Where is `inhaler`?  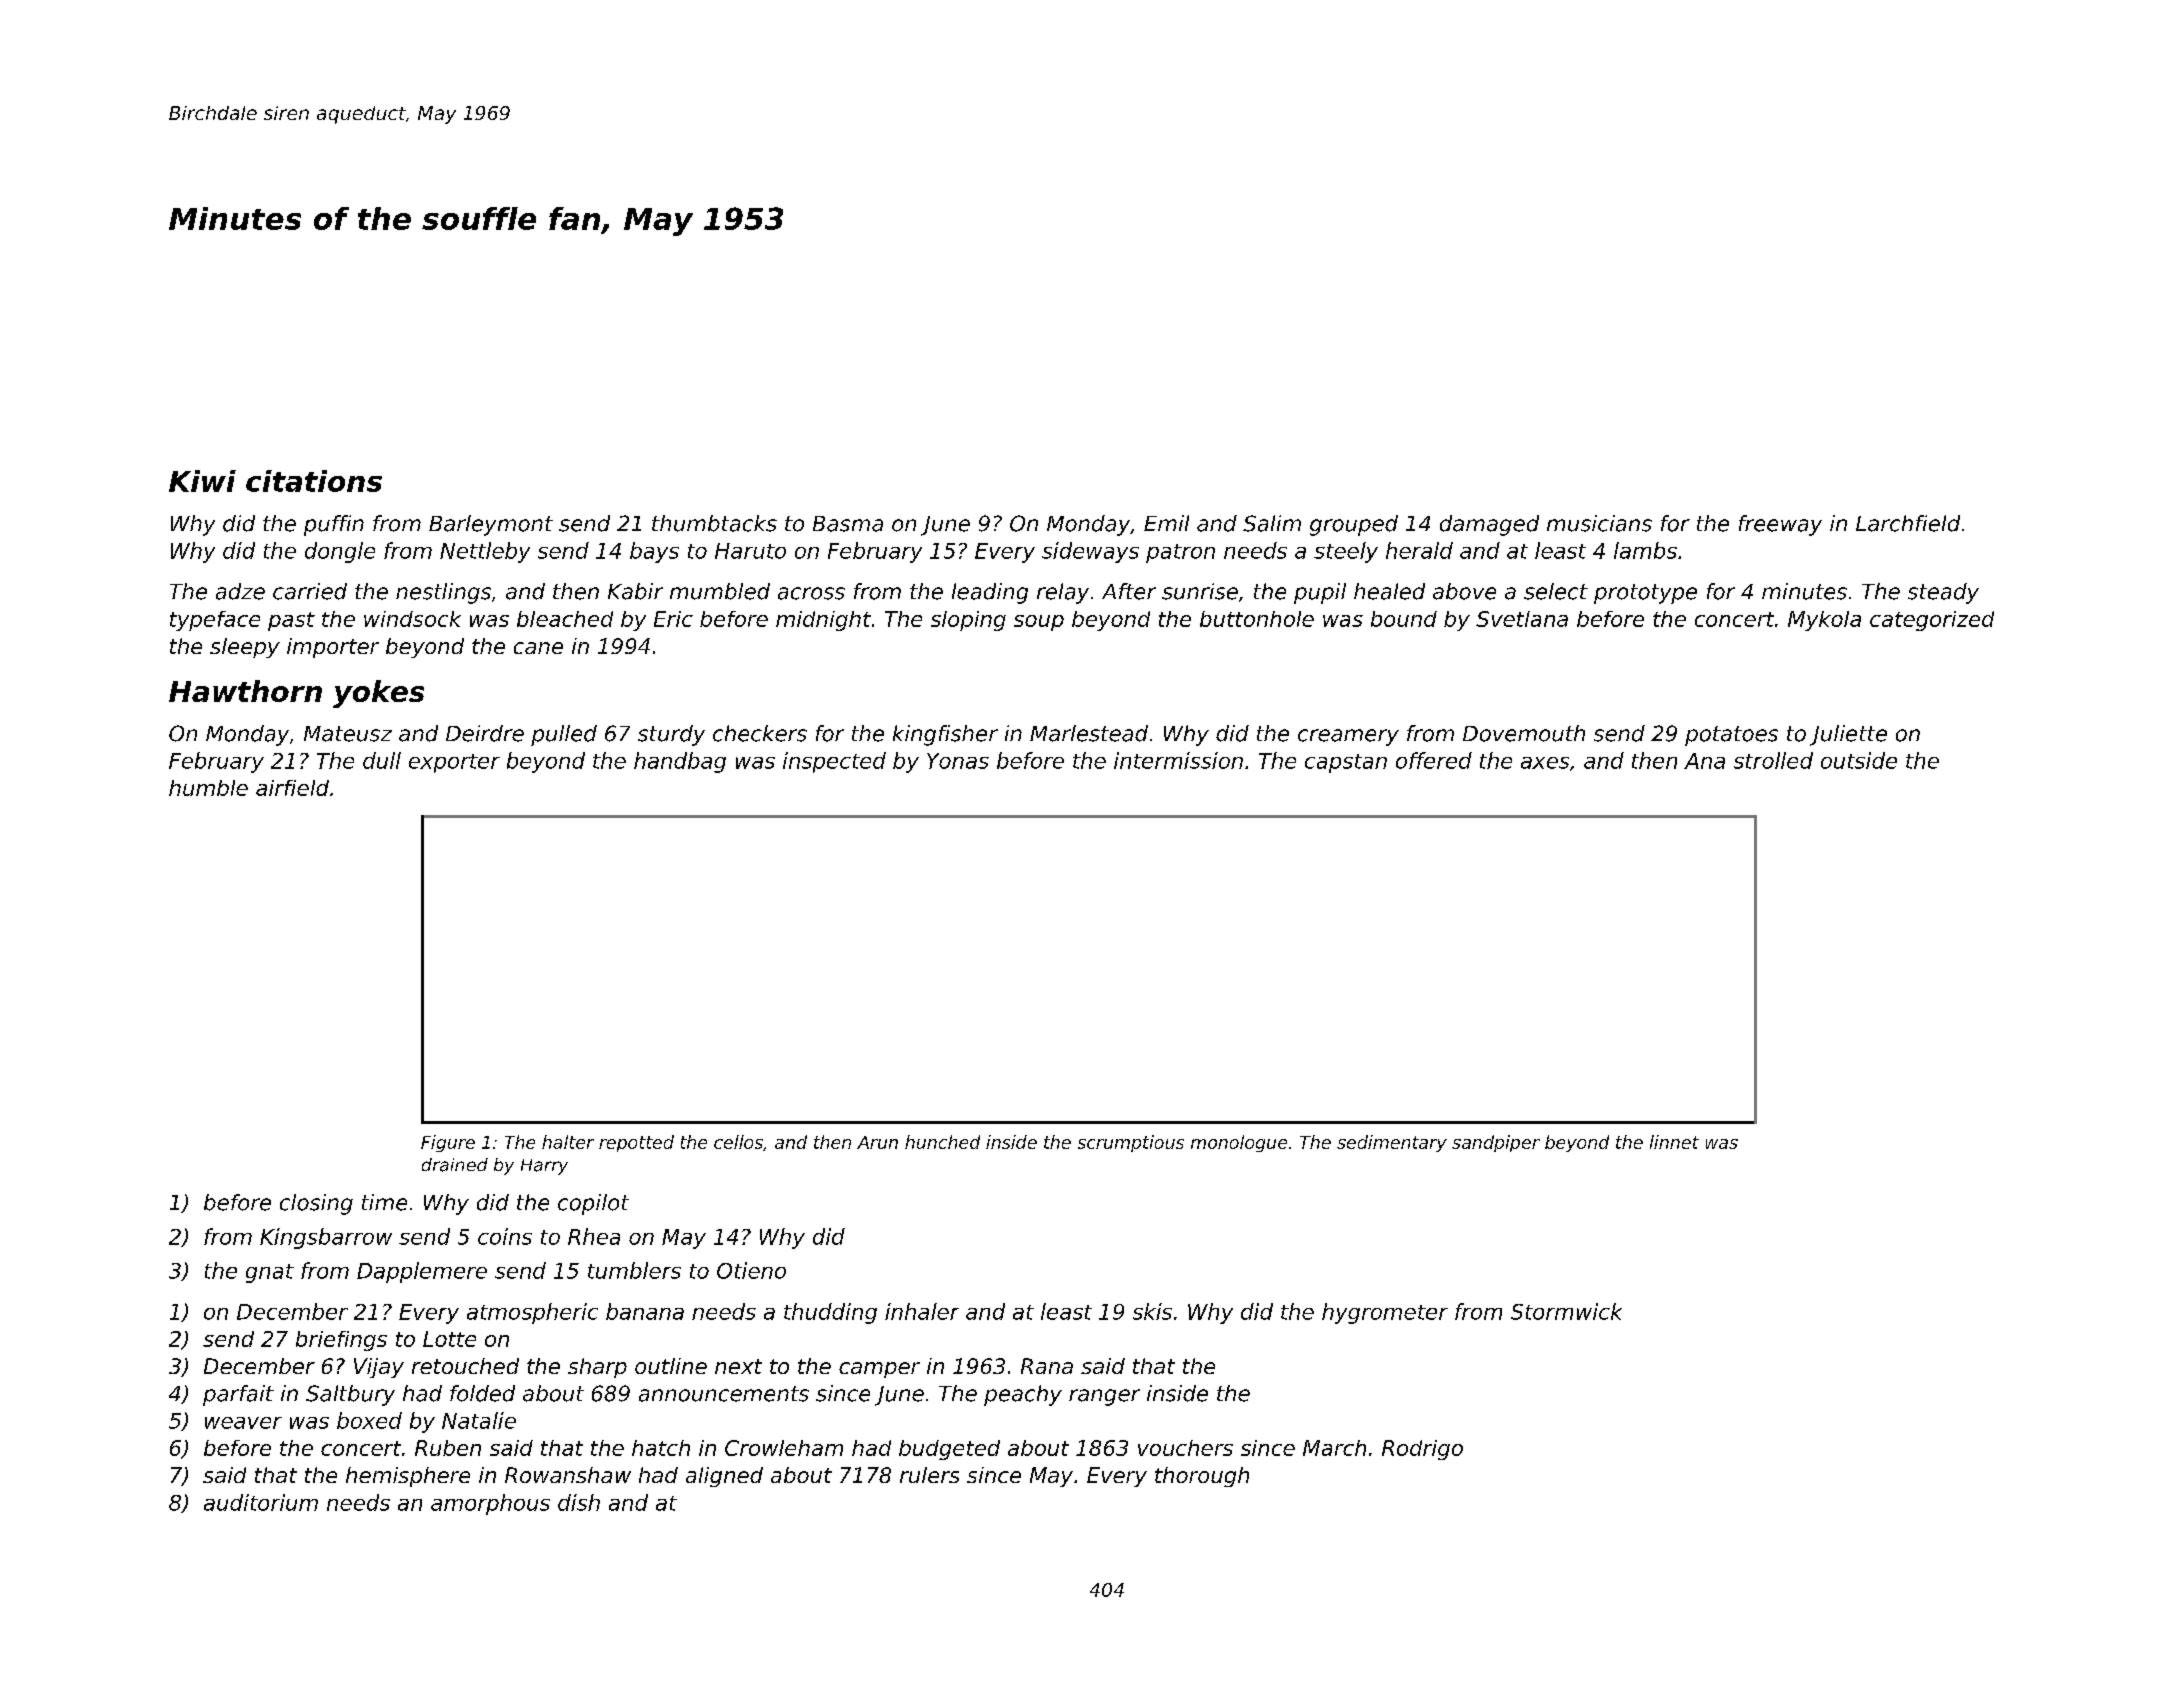
inhaler is located at coordinates (922, 1311).
